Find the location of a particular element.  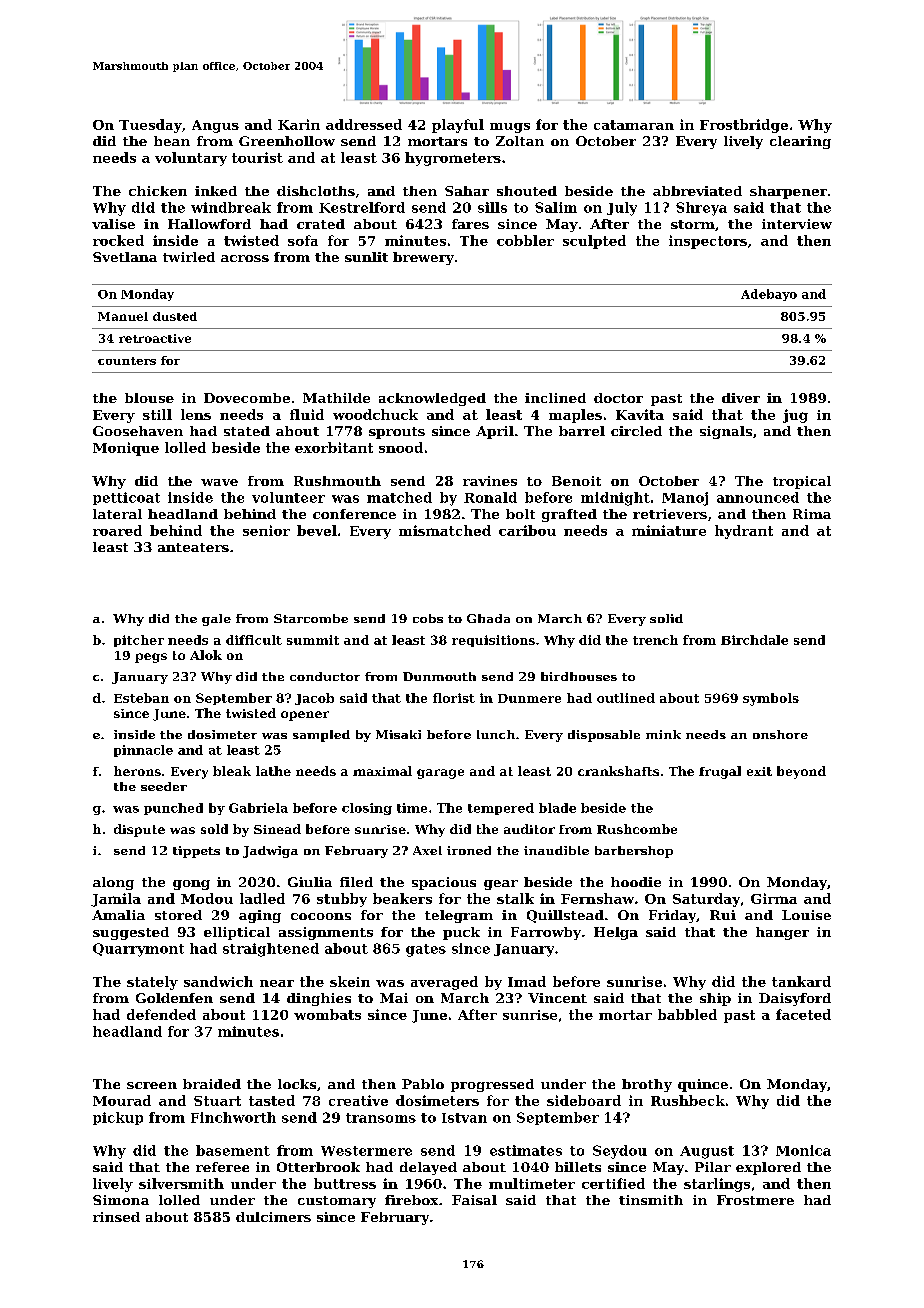

Frostbridge is located at coordinates (744, 126).
